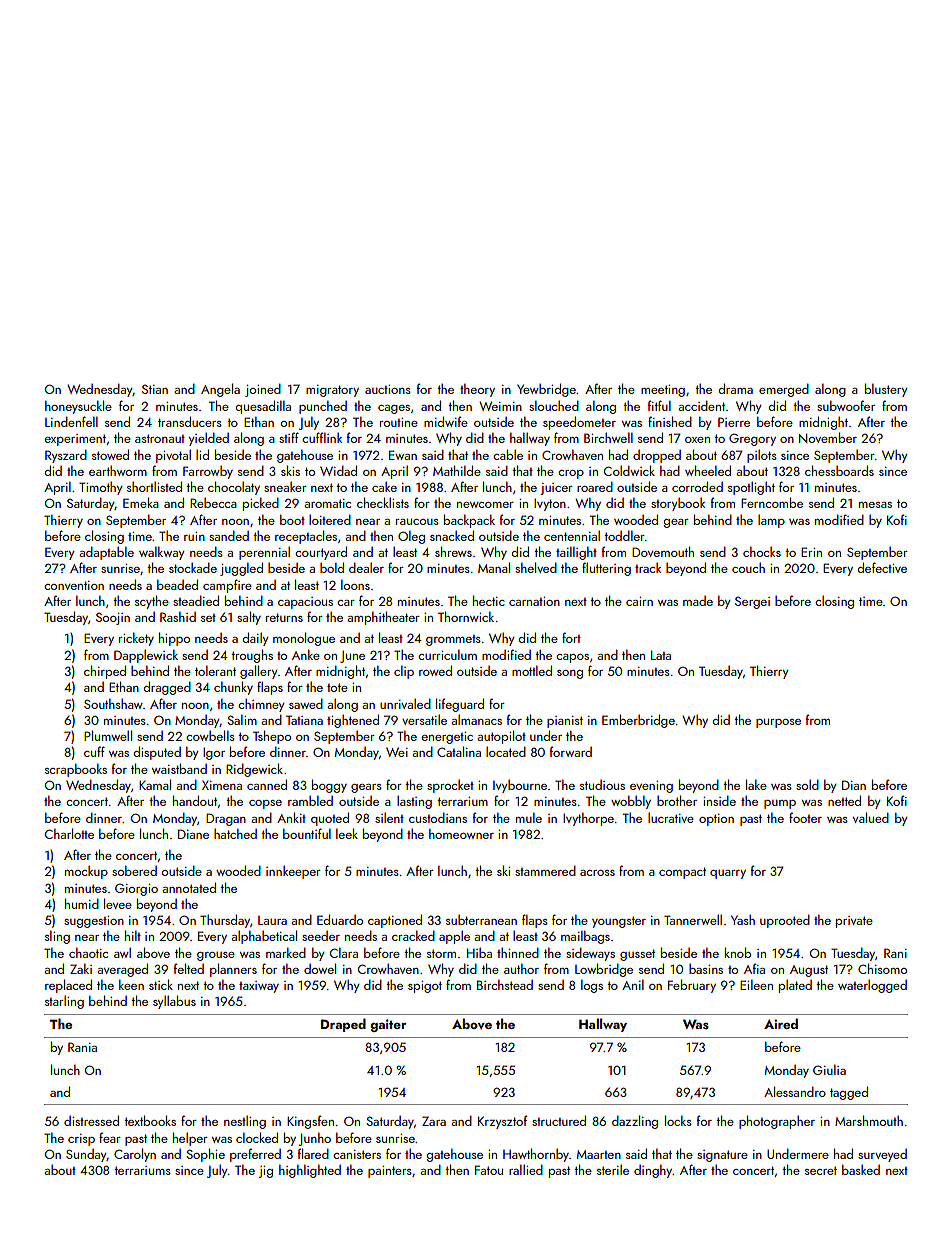  Describe the element at coordinates (264, 553) in the screenshot. I see `perennial` at that location.
